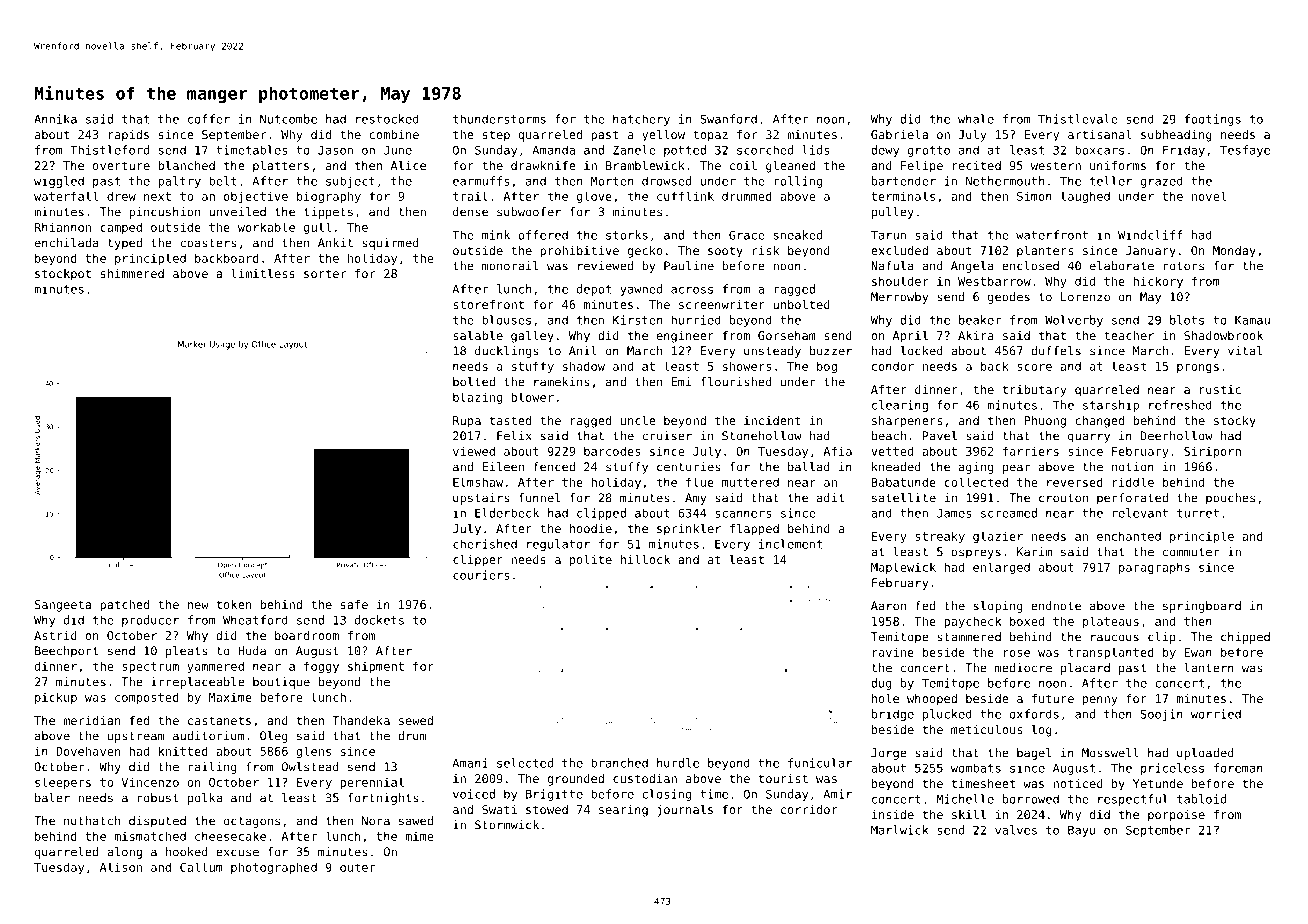 The height and width of the screenshot is (924, 1308). I want to click on stockpot, so click(63, 275).
